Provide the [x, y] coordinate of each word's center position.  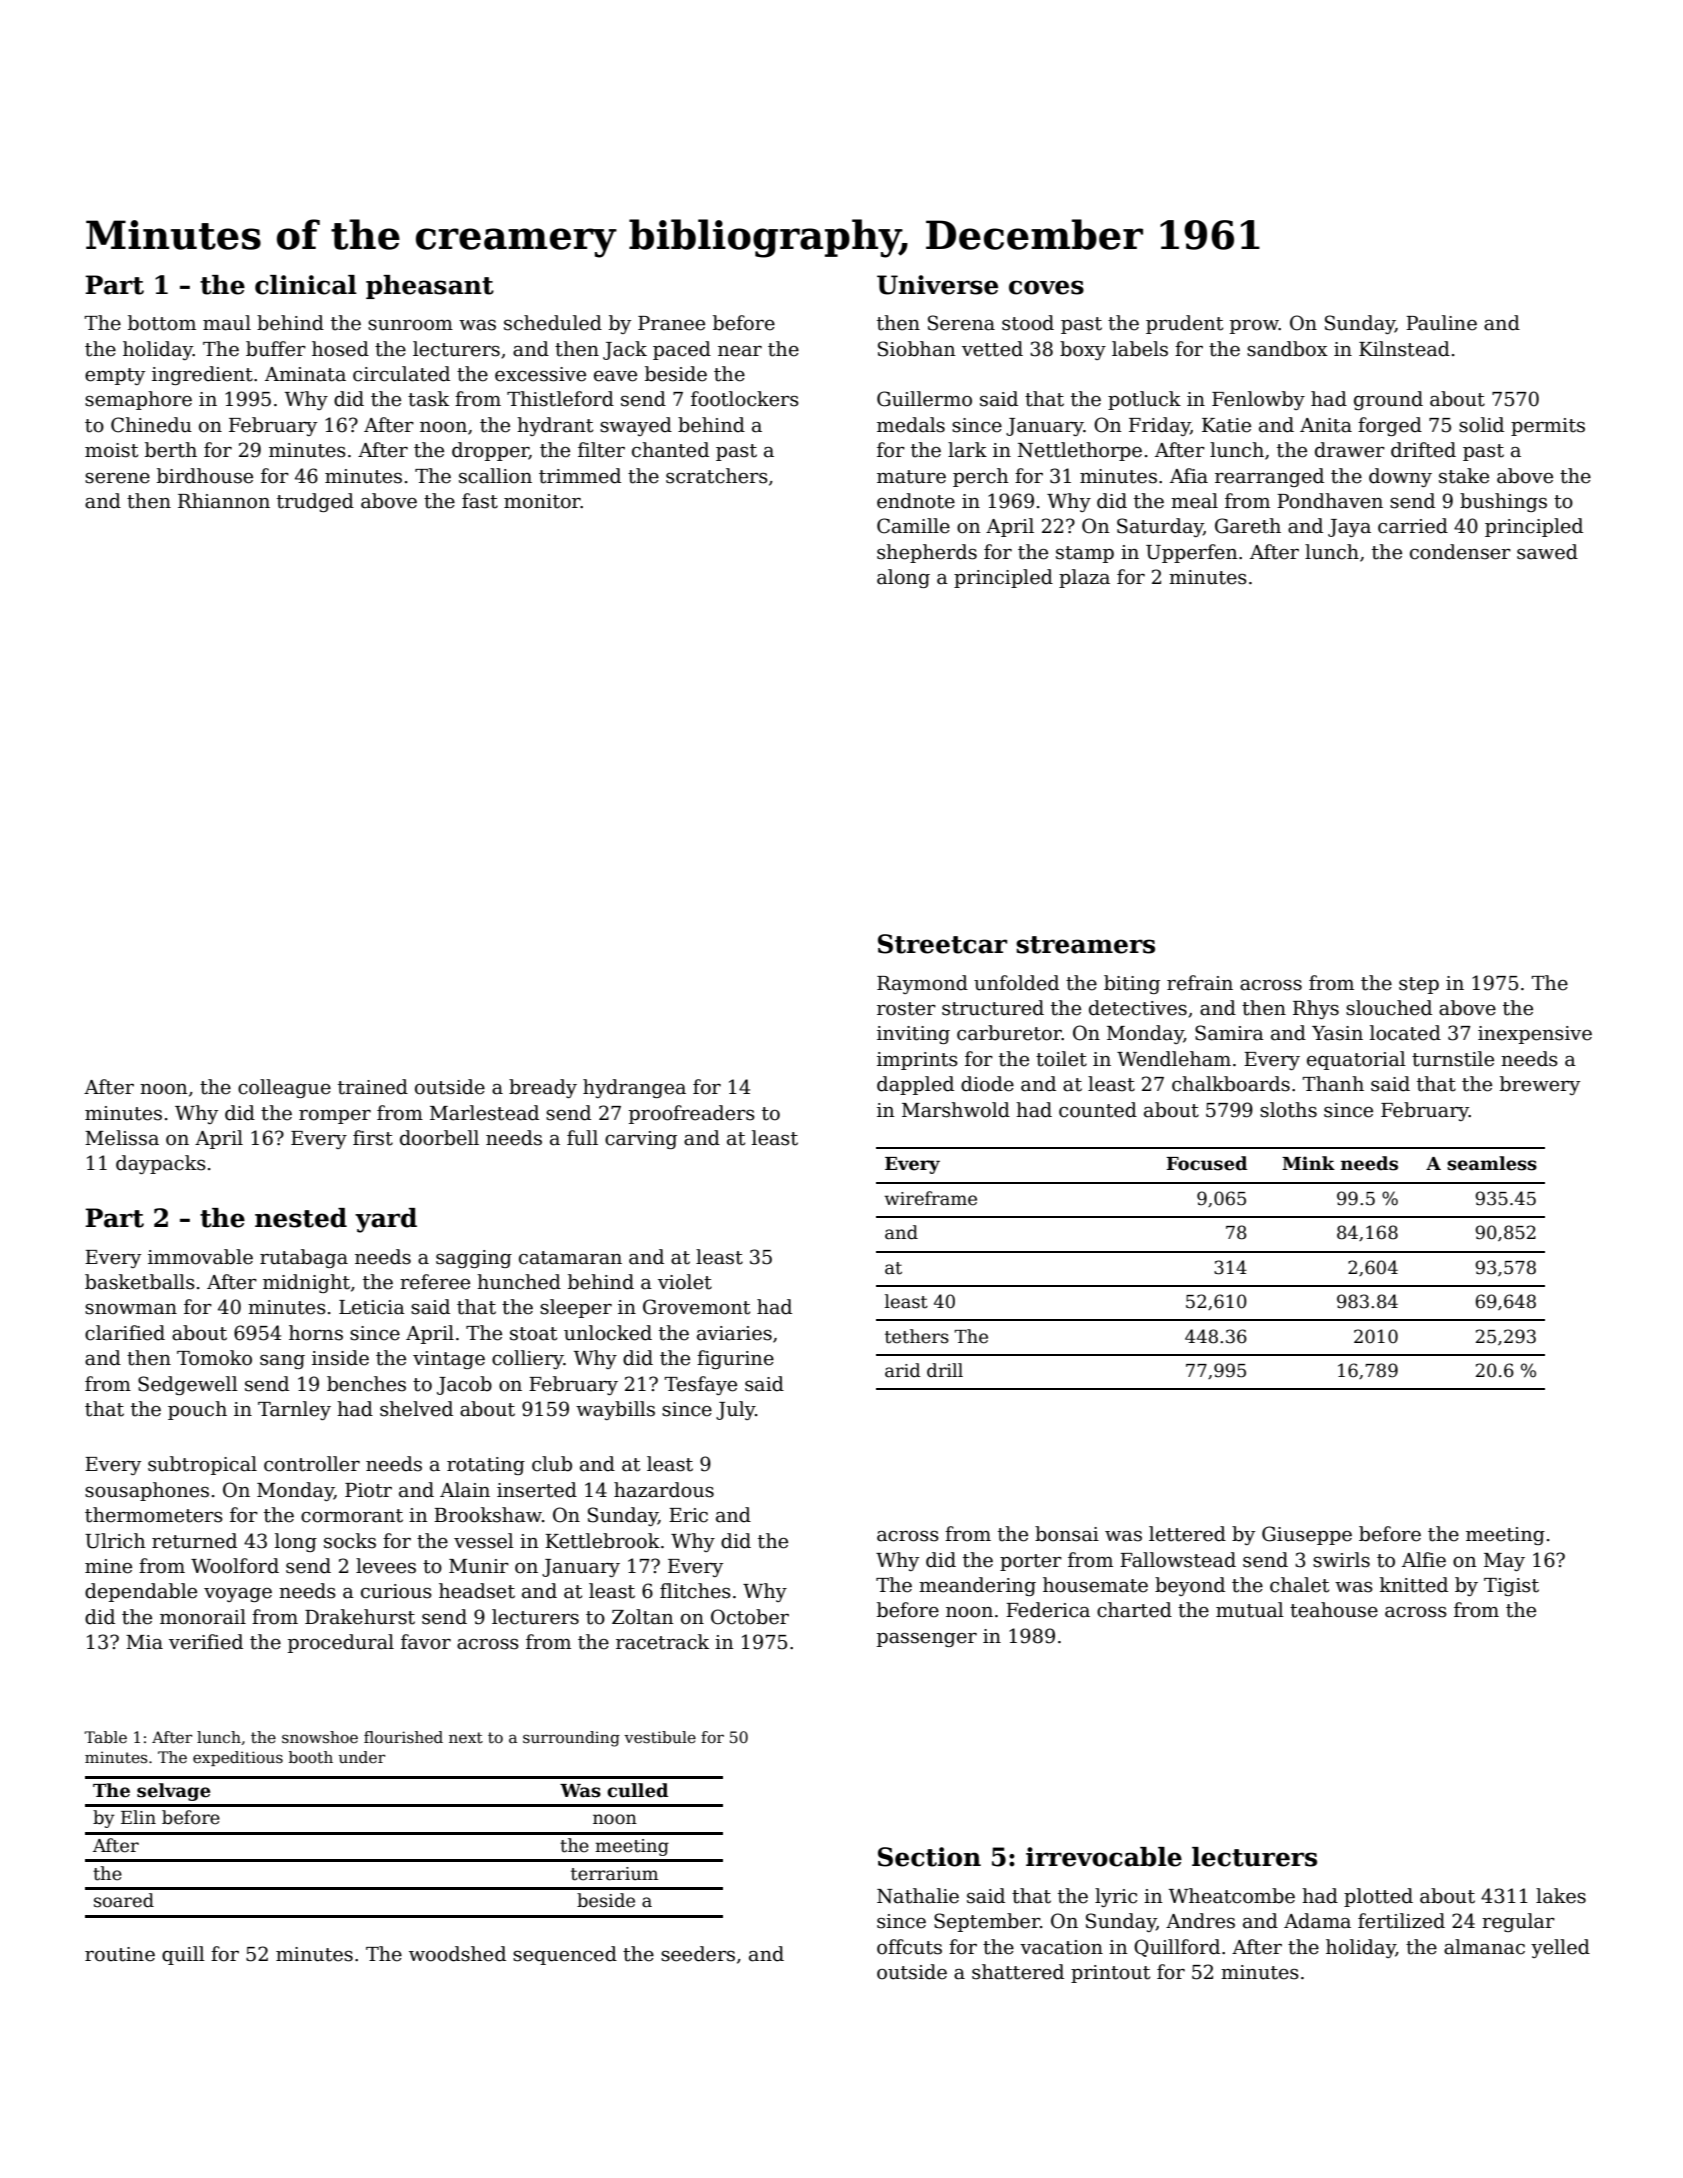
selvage [173, 1792]
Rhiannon [224, 501]
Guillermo [924, 399]
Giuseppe [1307, 1535]
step [1419, 985]
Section [929, 1857]
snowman [131, 1309]
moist [111, 450]
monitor [542, 501]
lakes [1561, 1896]
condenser [1460, 552]
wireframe [930, 1198]
